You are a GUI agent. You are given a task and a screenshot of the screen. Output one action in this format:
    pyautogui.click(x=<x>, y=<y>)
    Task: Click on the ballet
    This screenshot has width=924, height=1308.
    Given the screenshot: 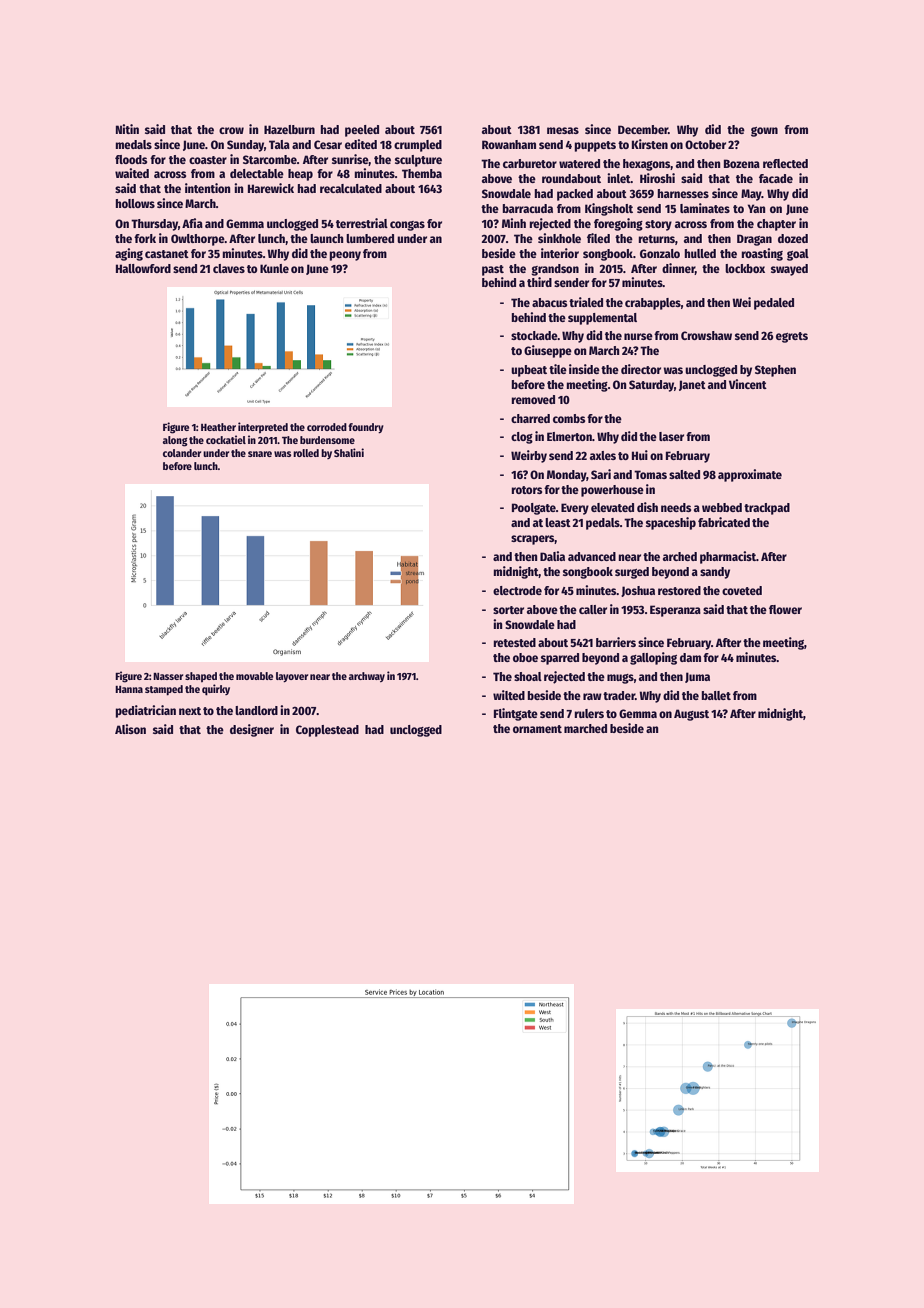 What is the action you would take?
    pyautogui.click(x=716, y=695)
